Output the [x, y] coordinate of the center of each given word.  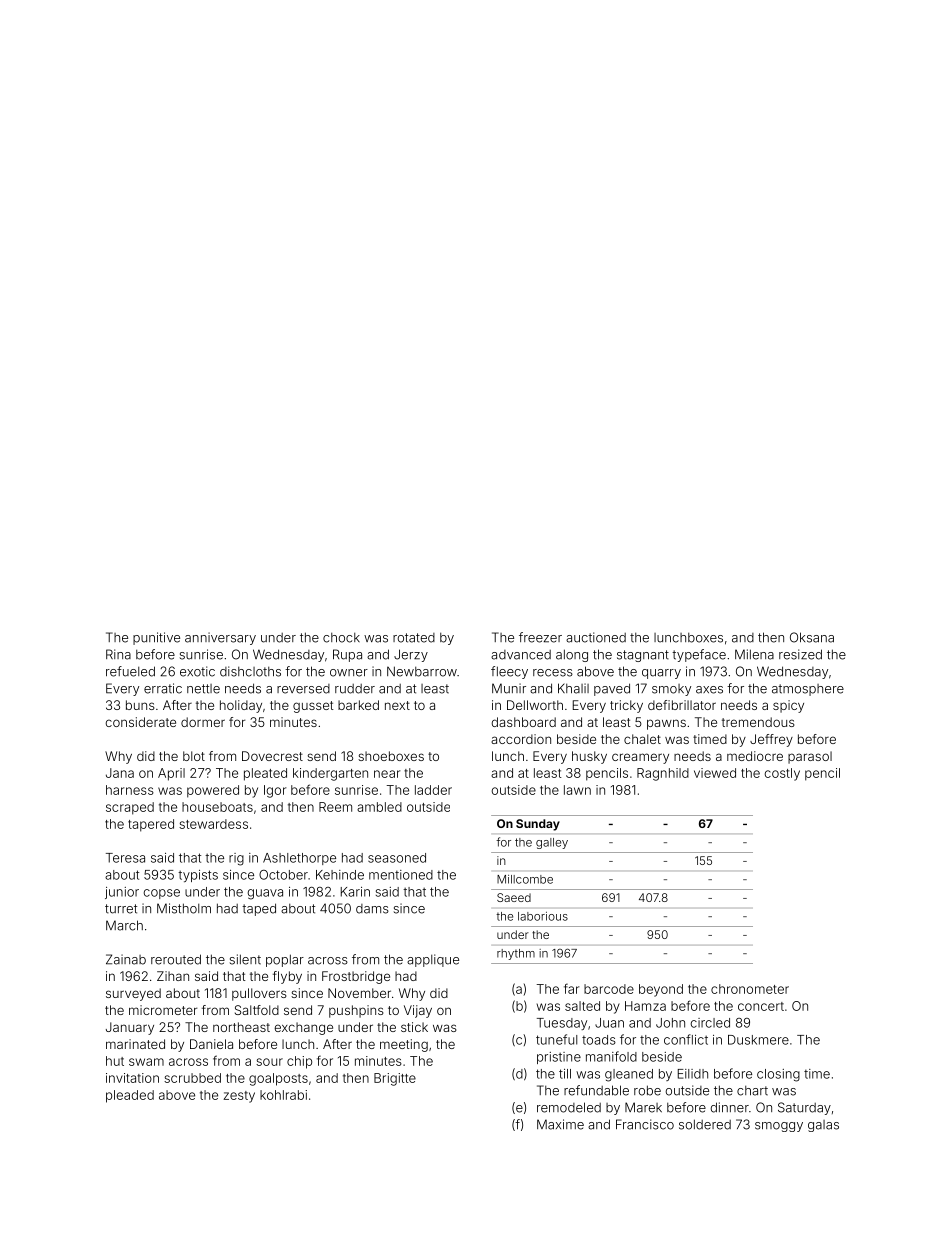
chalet [642, 739]
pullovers [259, 994]
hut [115, 1061]
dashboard [523, 722]
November [359, 993]
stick [414, 1027]
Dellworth [535, 705]
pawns [666, 724]
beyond [661, 990]
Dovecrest [272, 756]
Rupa [347, 655]
